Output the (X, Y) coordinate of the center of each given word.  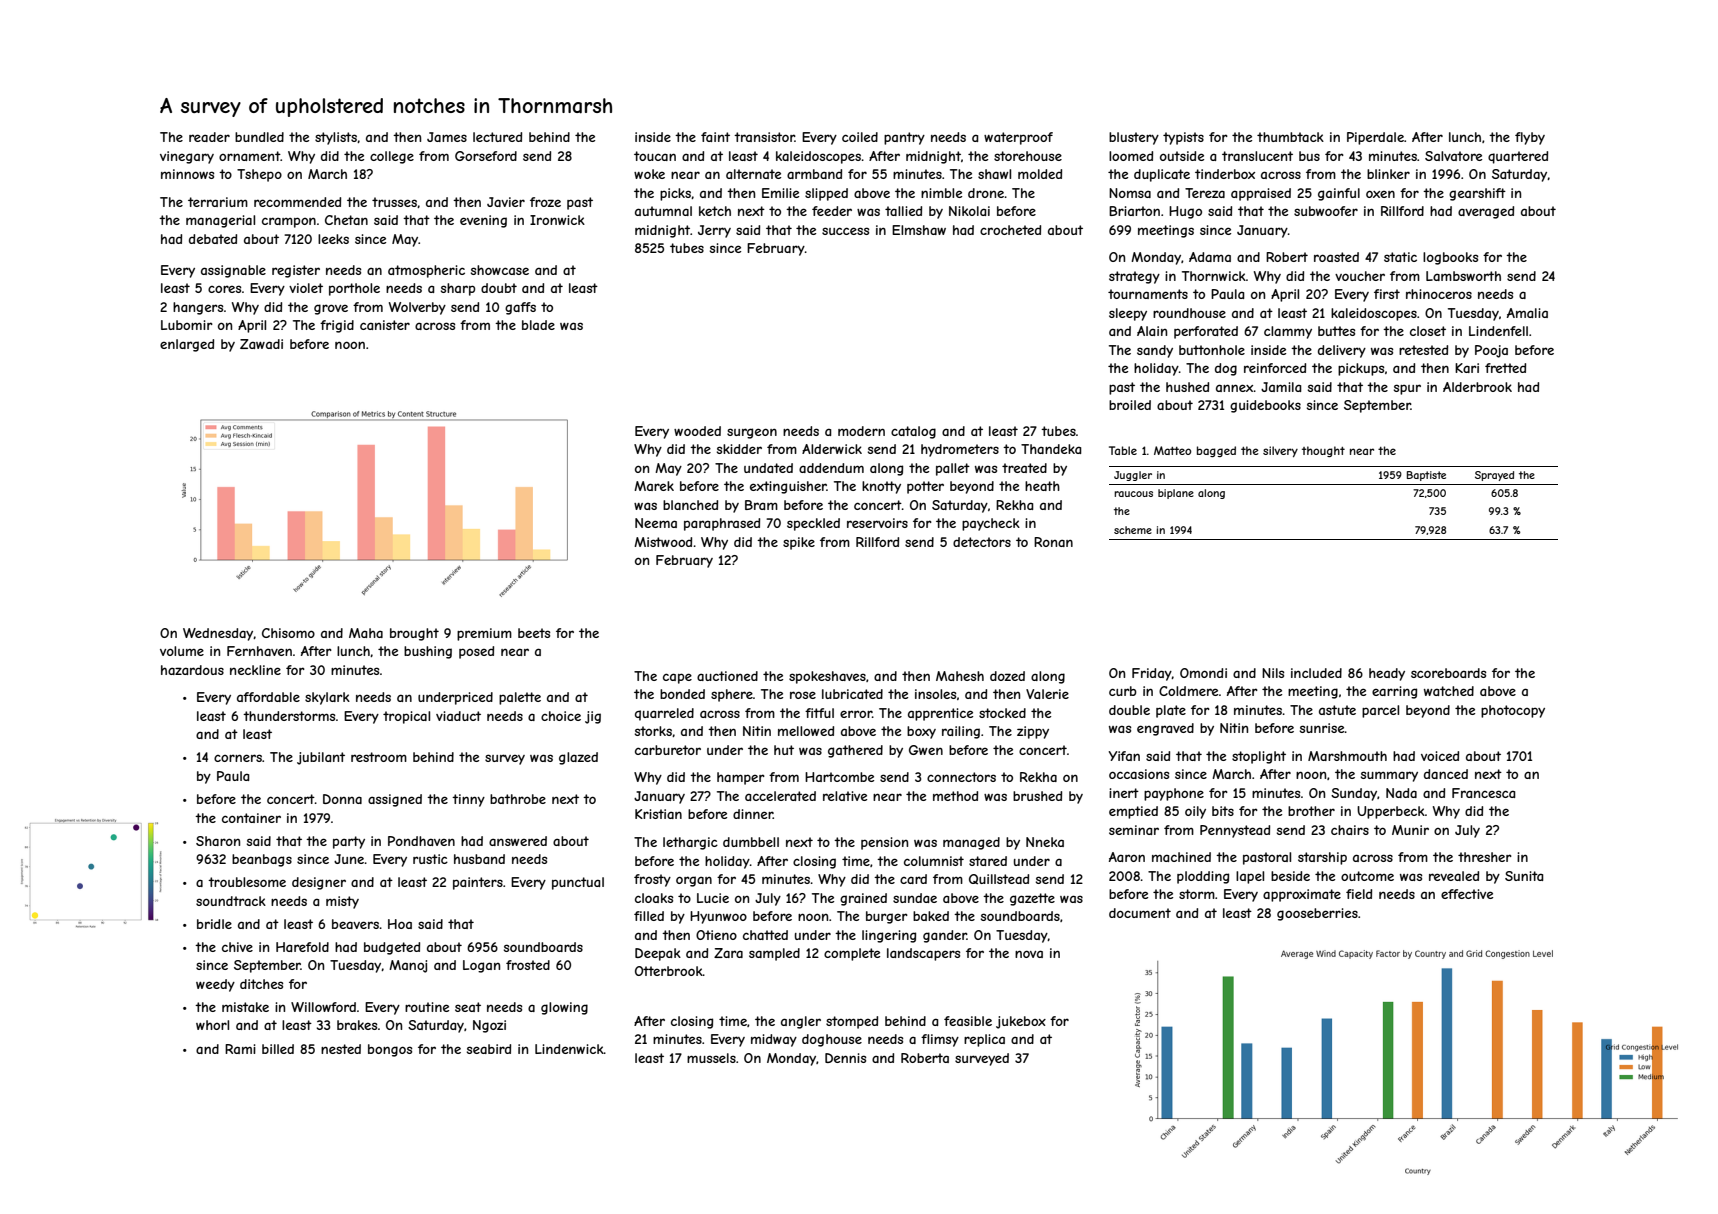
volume (182, 651)
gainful (1339, 194)
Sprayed (1494, 476)
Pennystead (1235, 831)
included (1316, 673)
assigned (395, 800)
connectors (961, 777)
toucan (655, 156)
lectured (497, 137)
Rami (240, 1049)
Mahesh (960, 676)
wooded (697, 431)
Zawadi (261, 344)
